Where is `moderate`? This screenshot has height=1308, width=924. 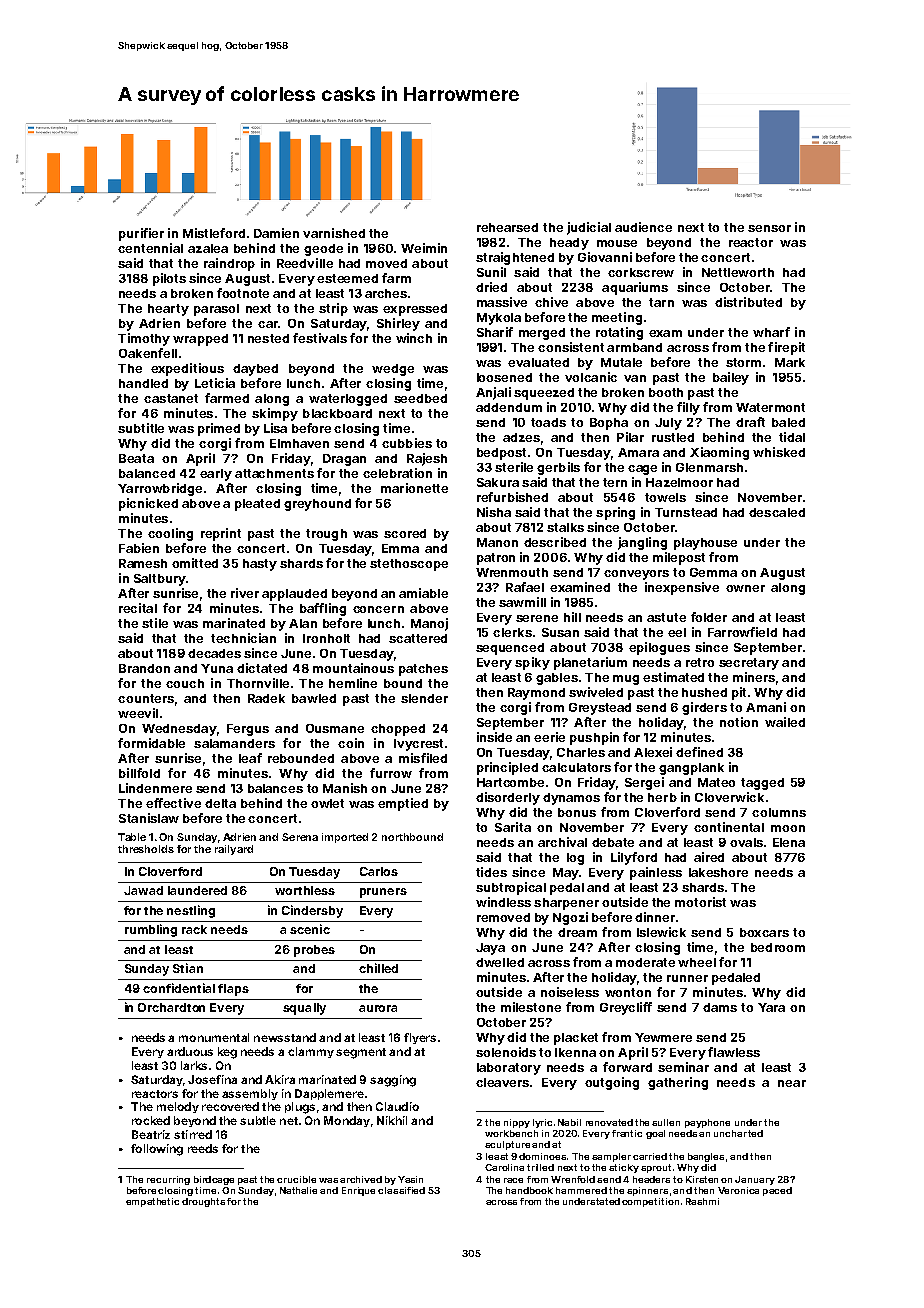 moderate is located at coordinates (645, 962).
